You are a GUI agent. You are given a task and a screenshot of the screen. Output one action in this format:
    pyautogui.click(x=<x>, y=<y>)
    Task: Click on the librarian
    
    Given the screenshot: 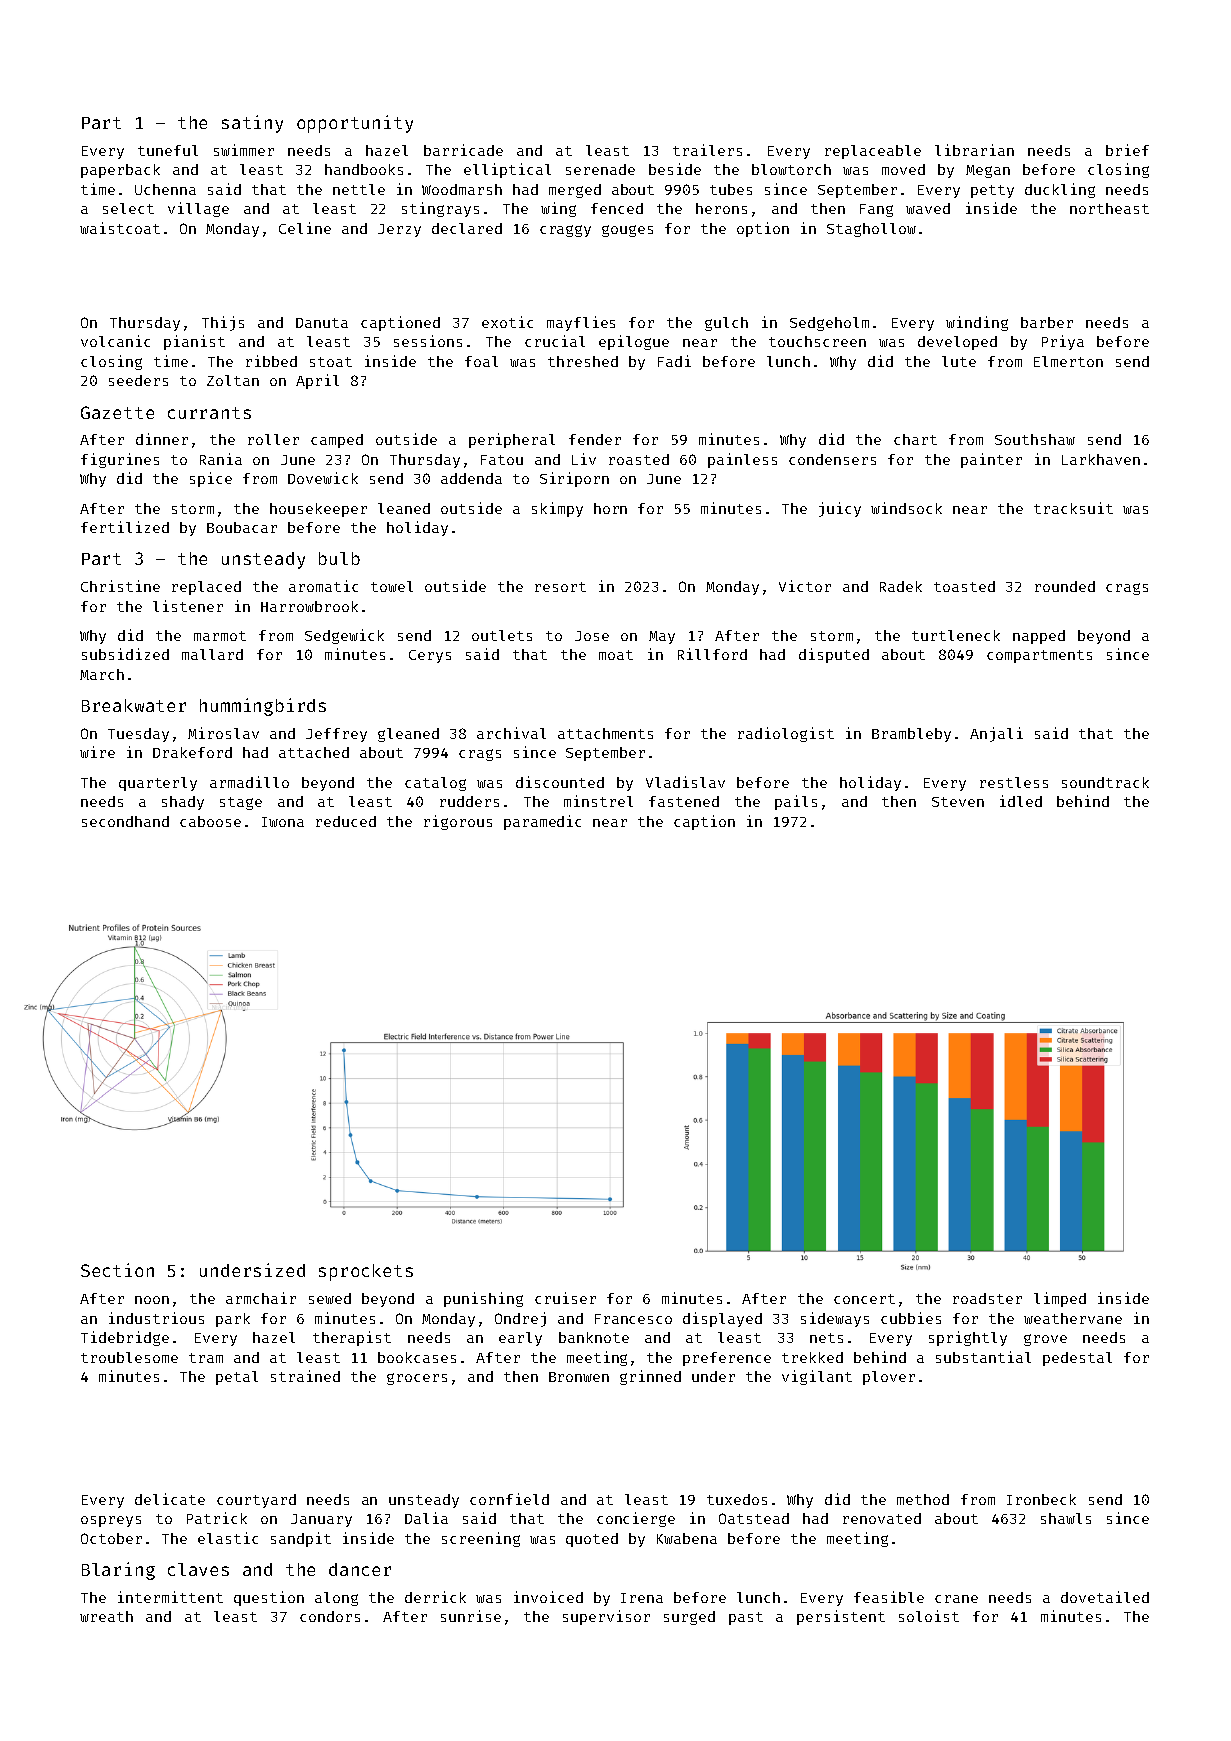 What is the action you would take?
    pyautogui.click(x=974, y=150)
